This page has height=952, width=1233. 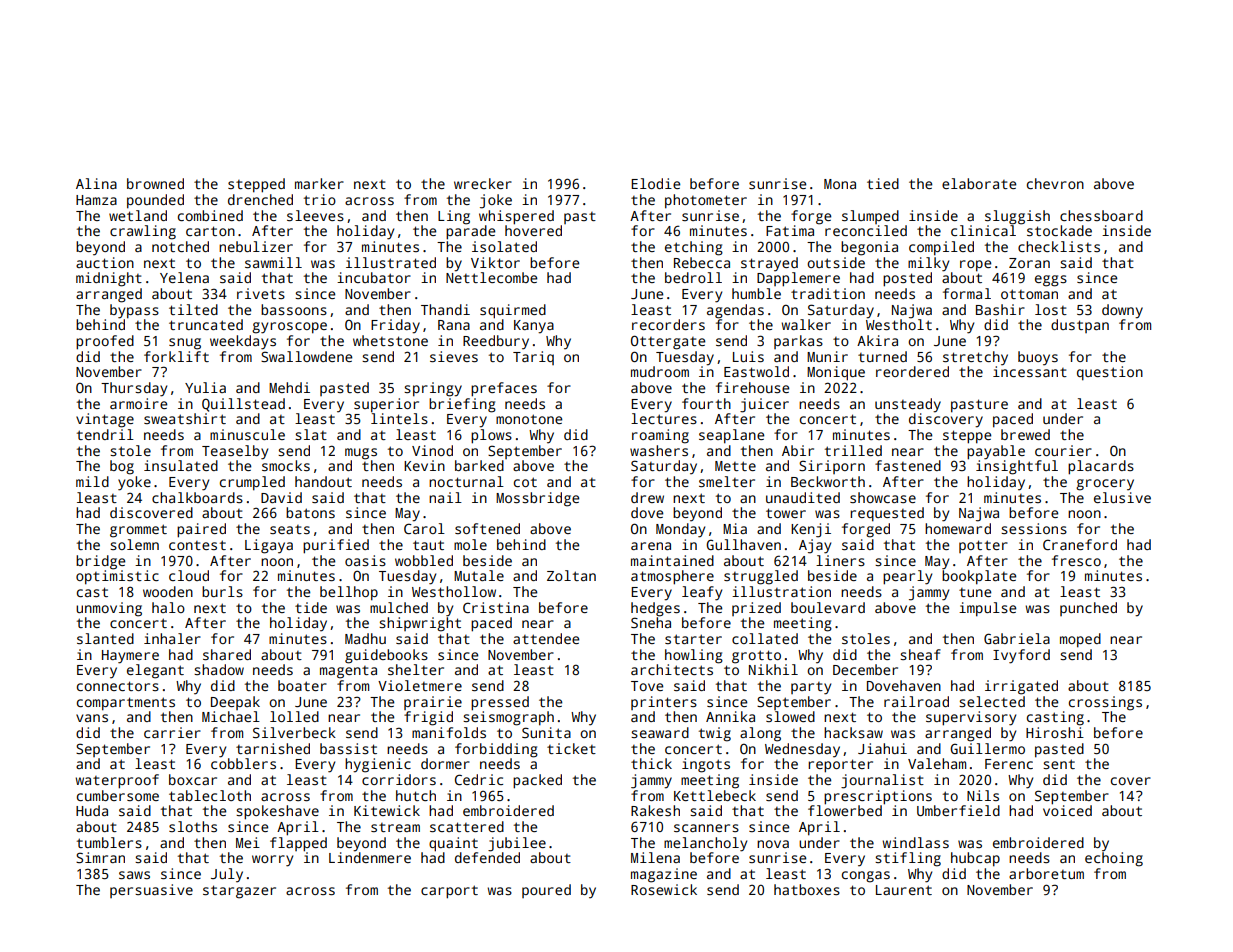 I want to click on browned, so click(x=155, y=183).
